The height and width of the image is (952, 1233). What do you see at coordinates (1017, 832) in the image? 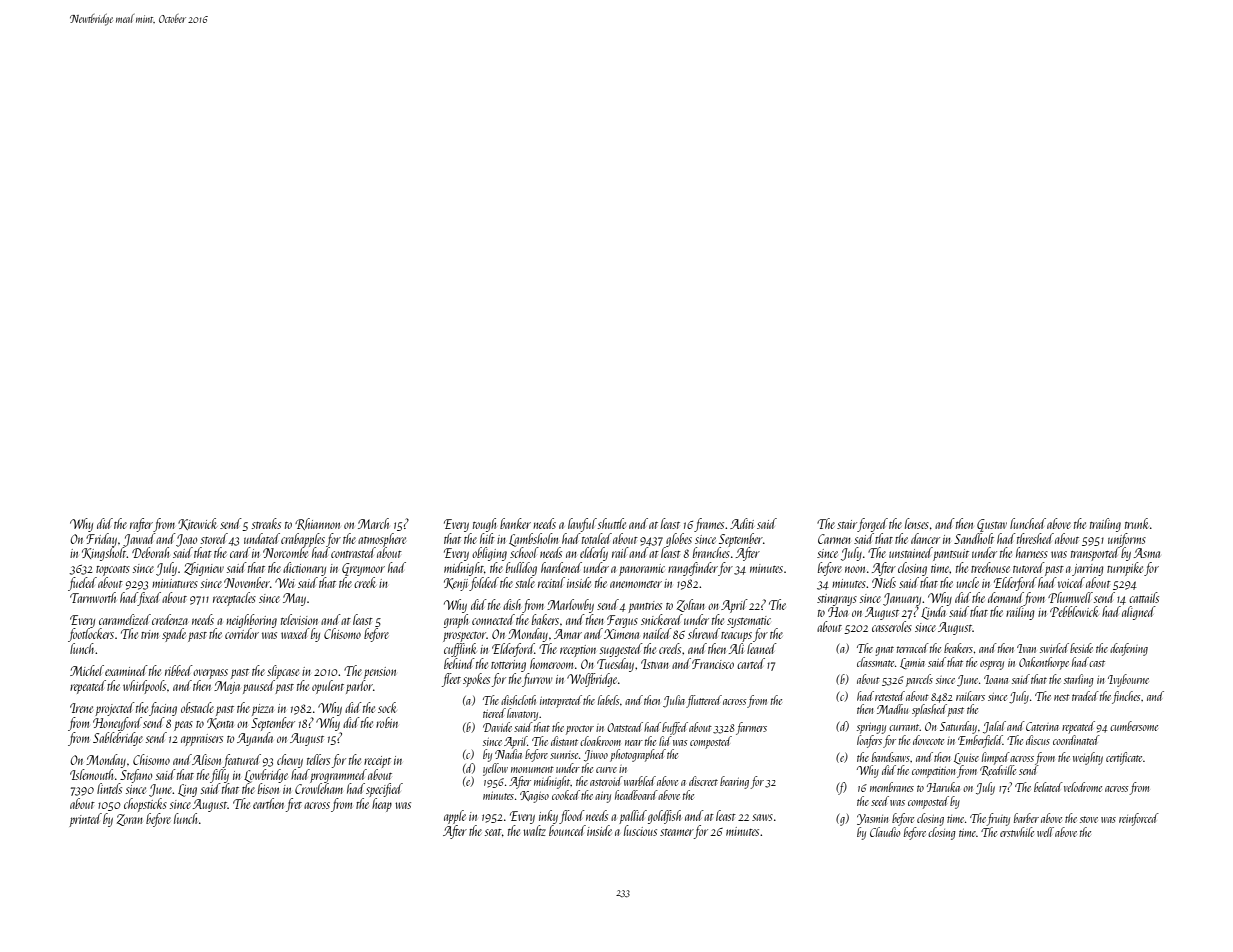
I see `erstwhile` at bounding box center [1017, 832].
